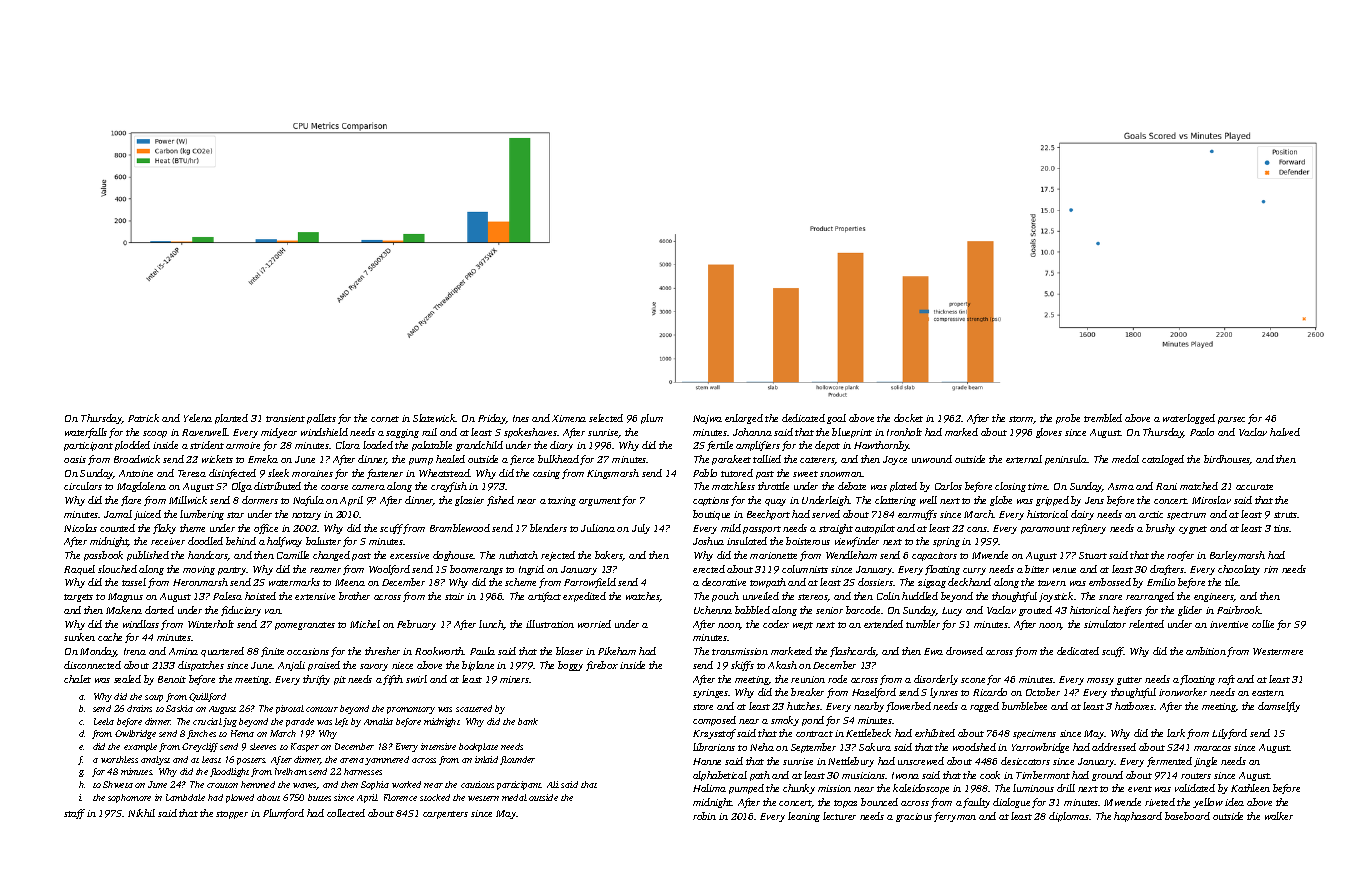 Image resolution: width=1372 pixels, height=887 pixels. I want to click on unwound, so click(932, 459).
